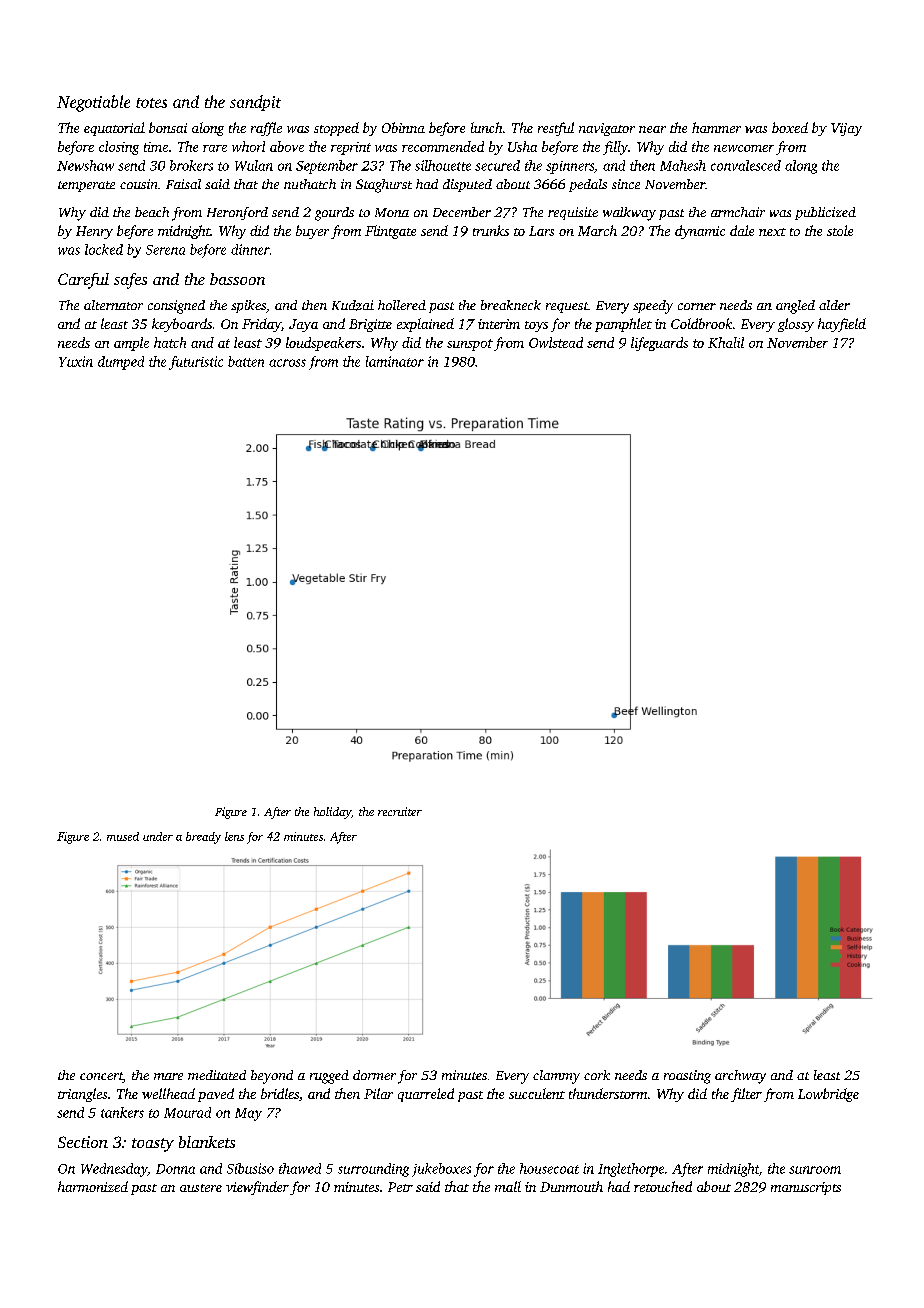 The height and width of the page is (1308, 924). What do you see at coordinates (165, 250) in the page?
I see `Serena` at bounding box center [165, 250].
